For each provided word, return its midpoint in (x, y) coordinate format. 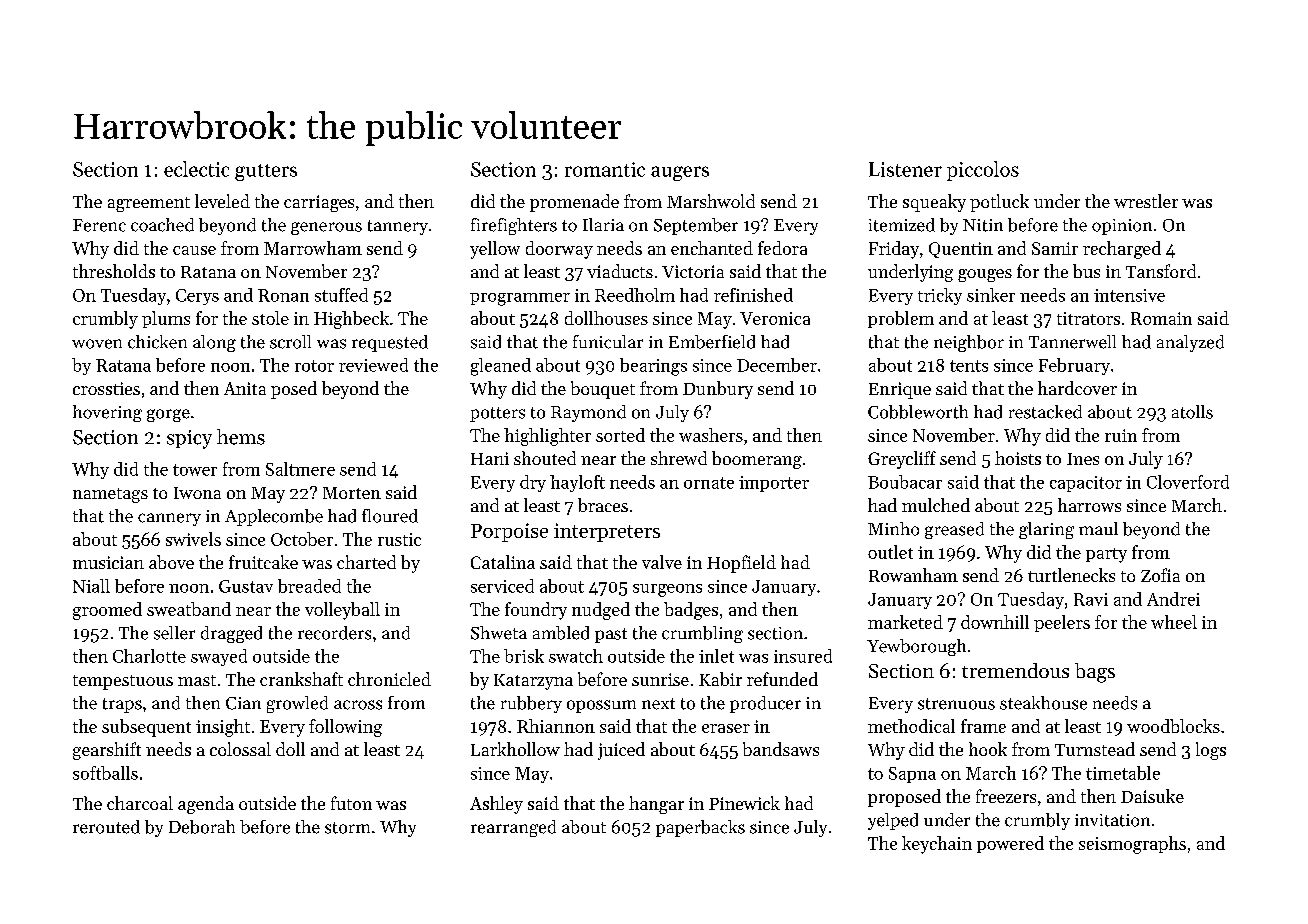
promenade (574, 203)
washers (711, 435)
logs (1211, 751)
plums (166, 319)
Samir (1055, 248)
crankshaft (301, 679)
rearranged (513, 828)
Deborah (202, 827)
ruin (1121, 435)
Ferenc (99, 225)
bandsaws (781, 749)
